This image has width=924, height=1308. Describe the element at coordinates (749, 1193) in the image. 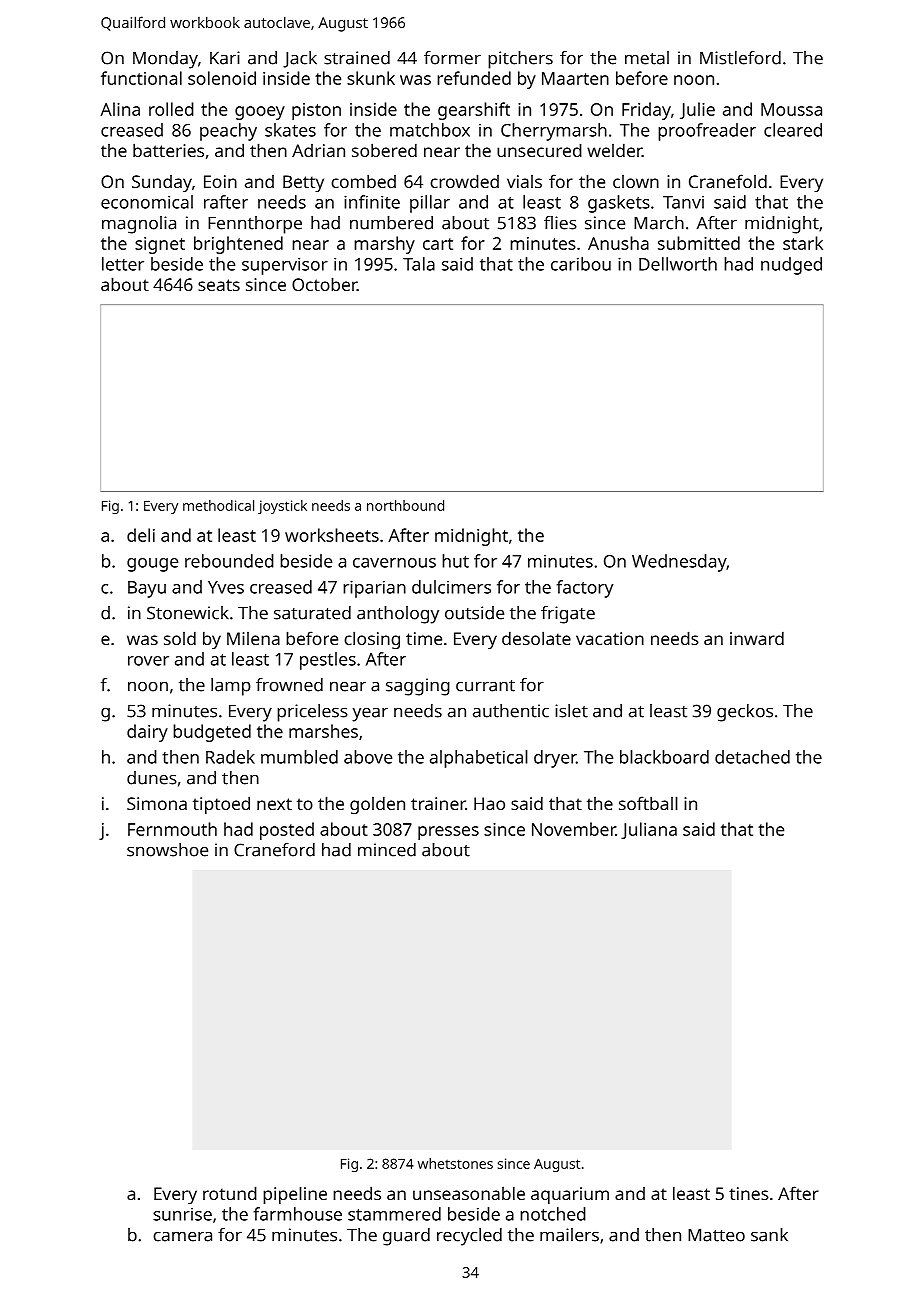

I see `tines` at that location.
